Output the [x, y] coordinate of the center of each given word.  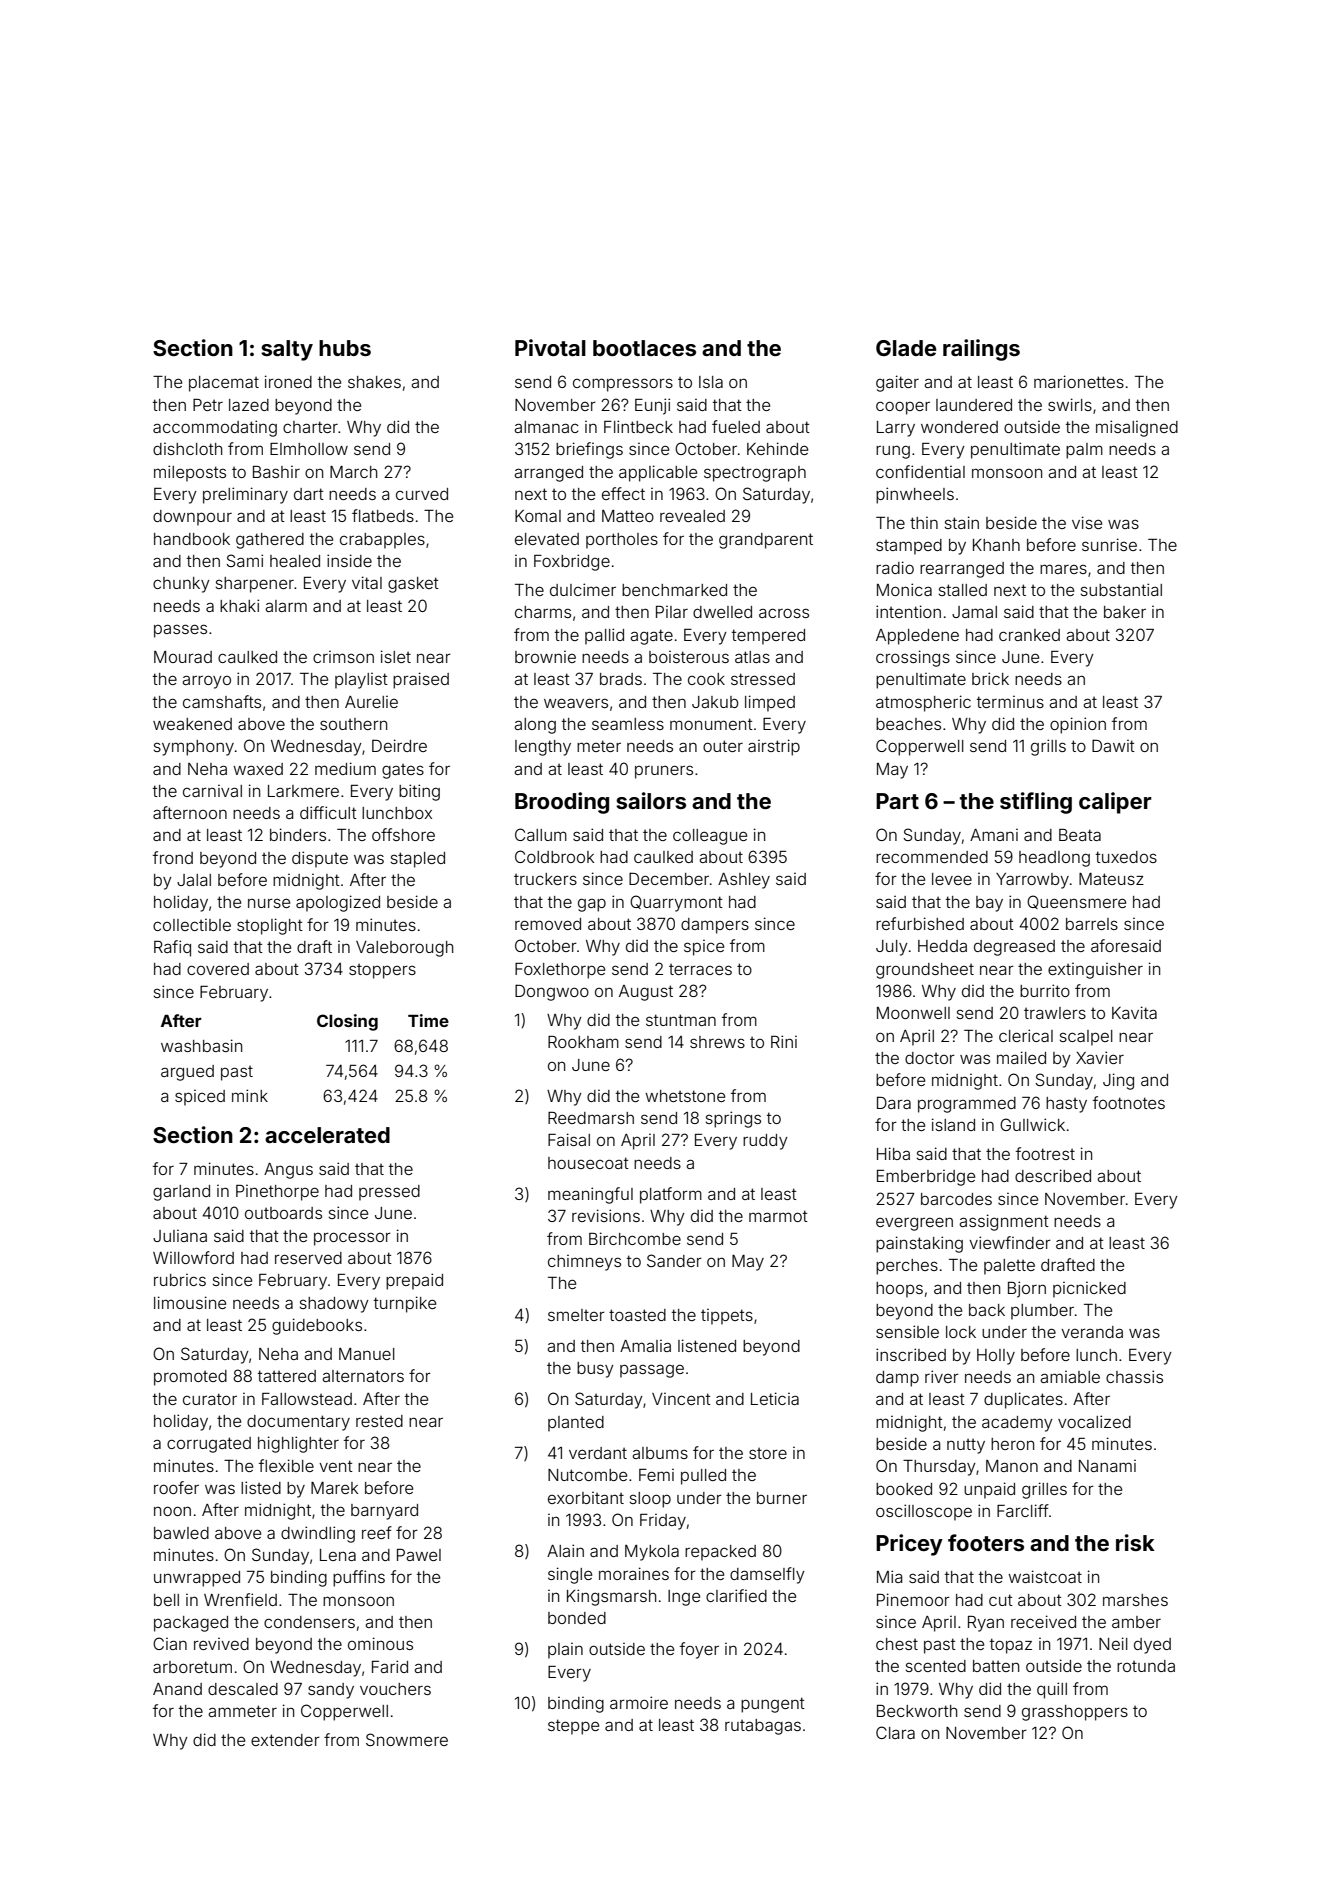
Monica [904, 589]
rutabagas [763, 1727]
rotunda [1146, 1666]
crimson [343, 657]
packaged [191, 1624]
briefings [589, 450]
